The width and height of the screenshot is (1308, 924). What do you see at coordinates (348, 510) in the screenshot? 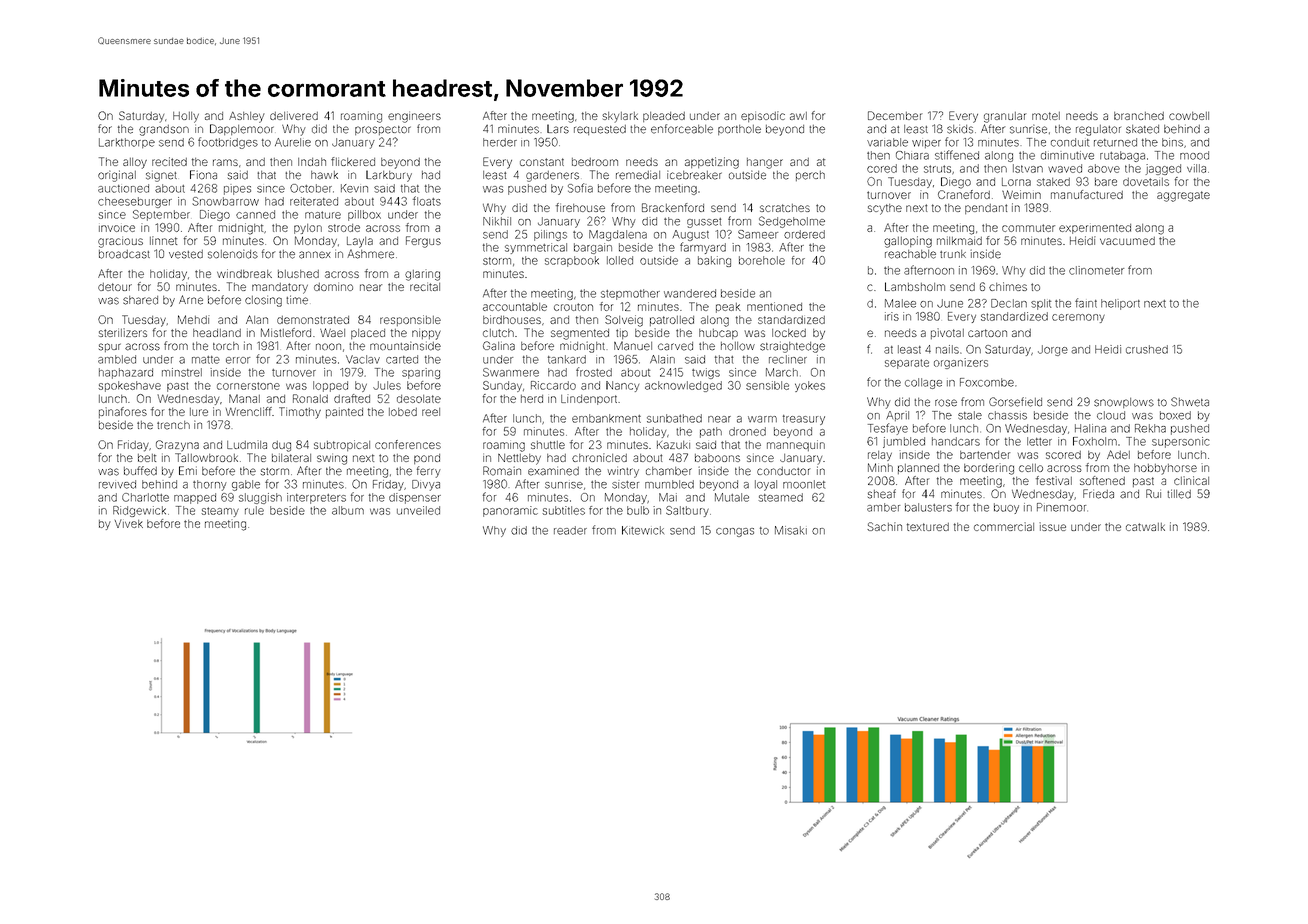
I see `album` at bounding box center [348, 510].
